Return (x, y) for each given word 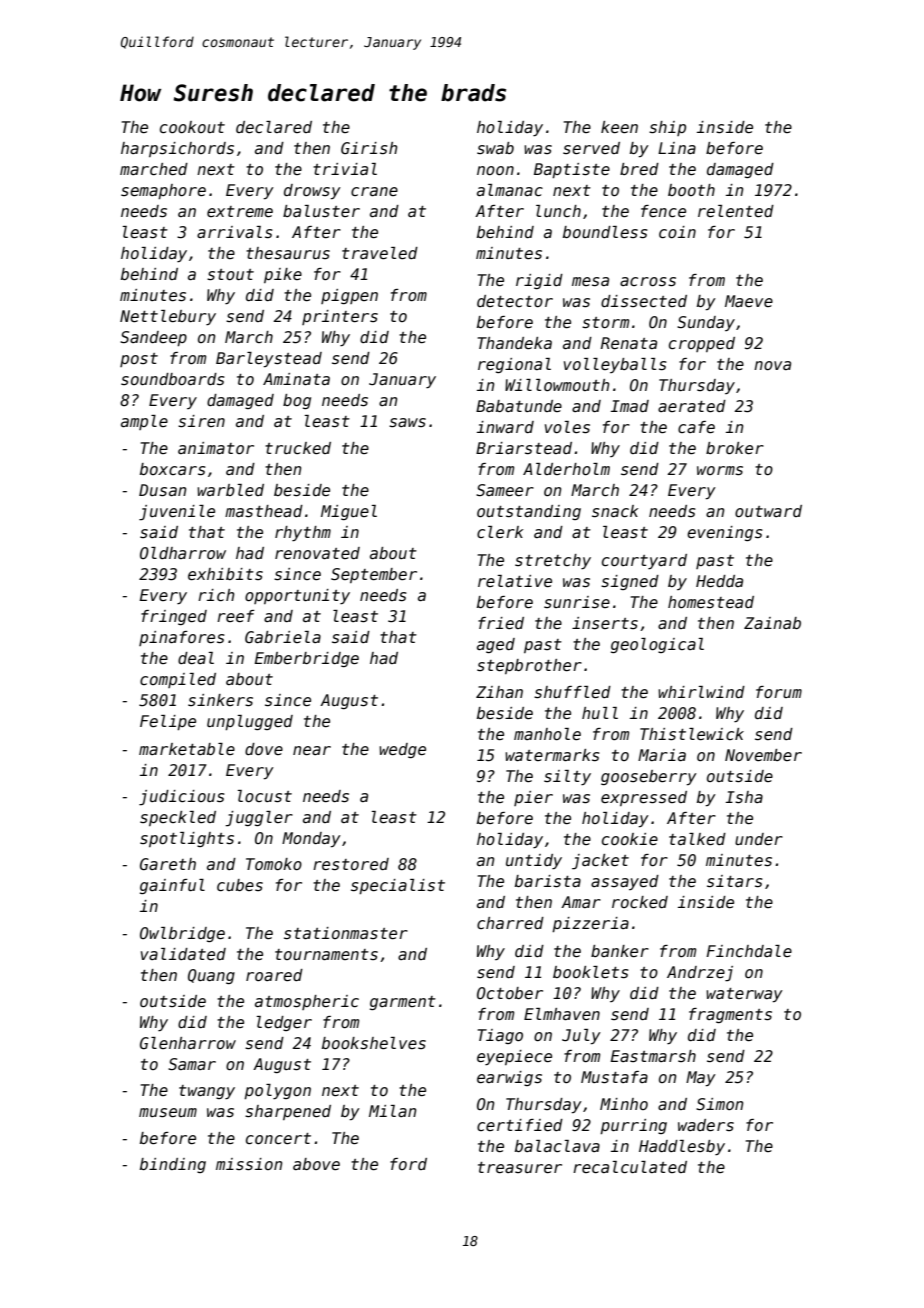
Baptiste (572, 170)
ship (667, 128)
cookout (192, 127)
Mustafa (614, 1077)
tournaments (326, 954)
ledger (284, 1023)
